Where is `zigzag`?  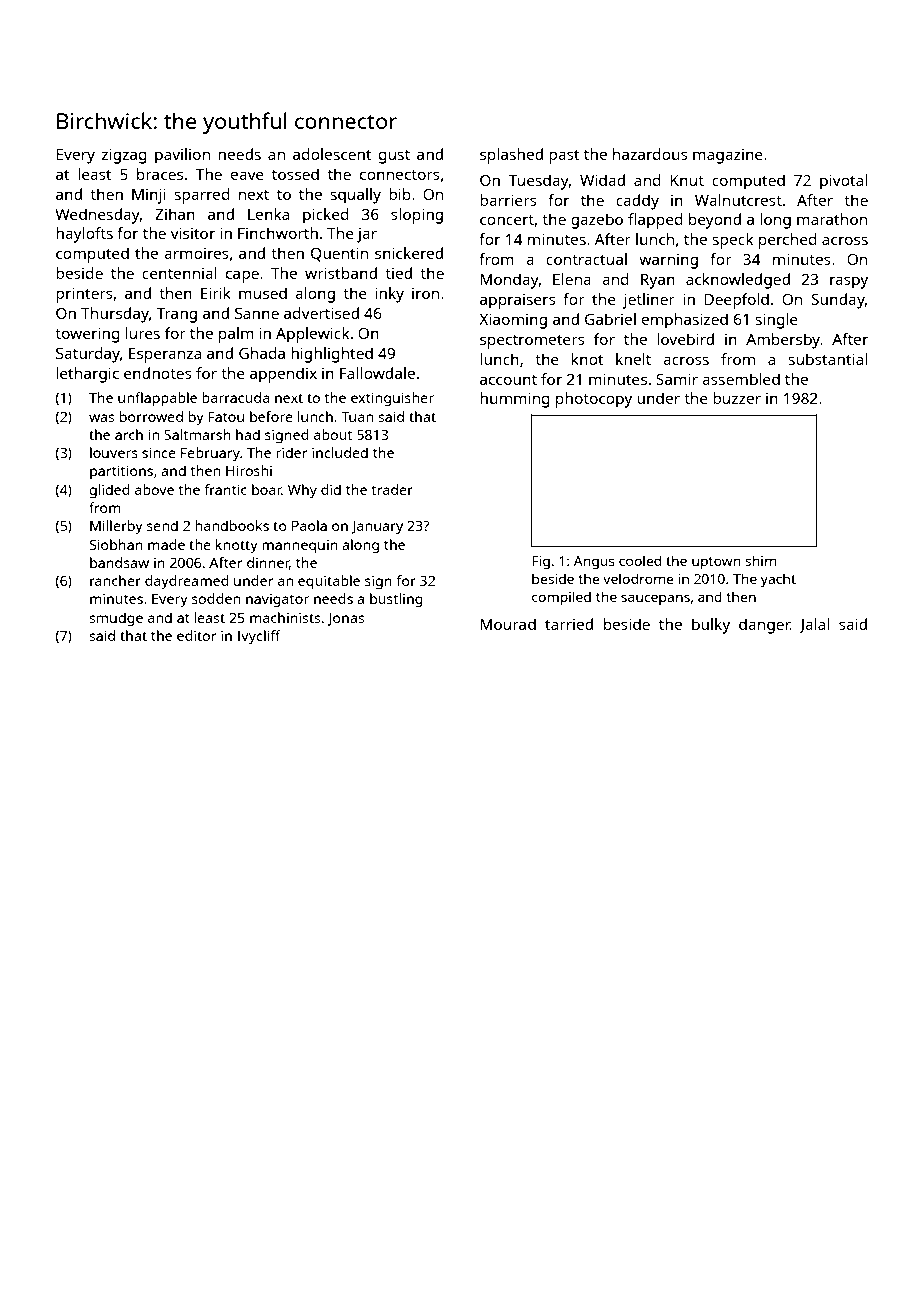
zigzag is located at coordinates (124, 156).
